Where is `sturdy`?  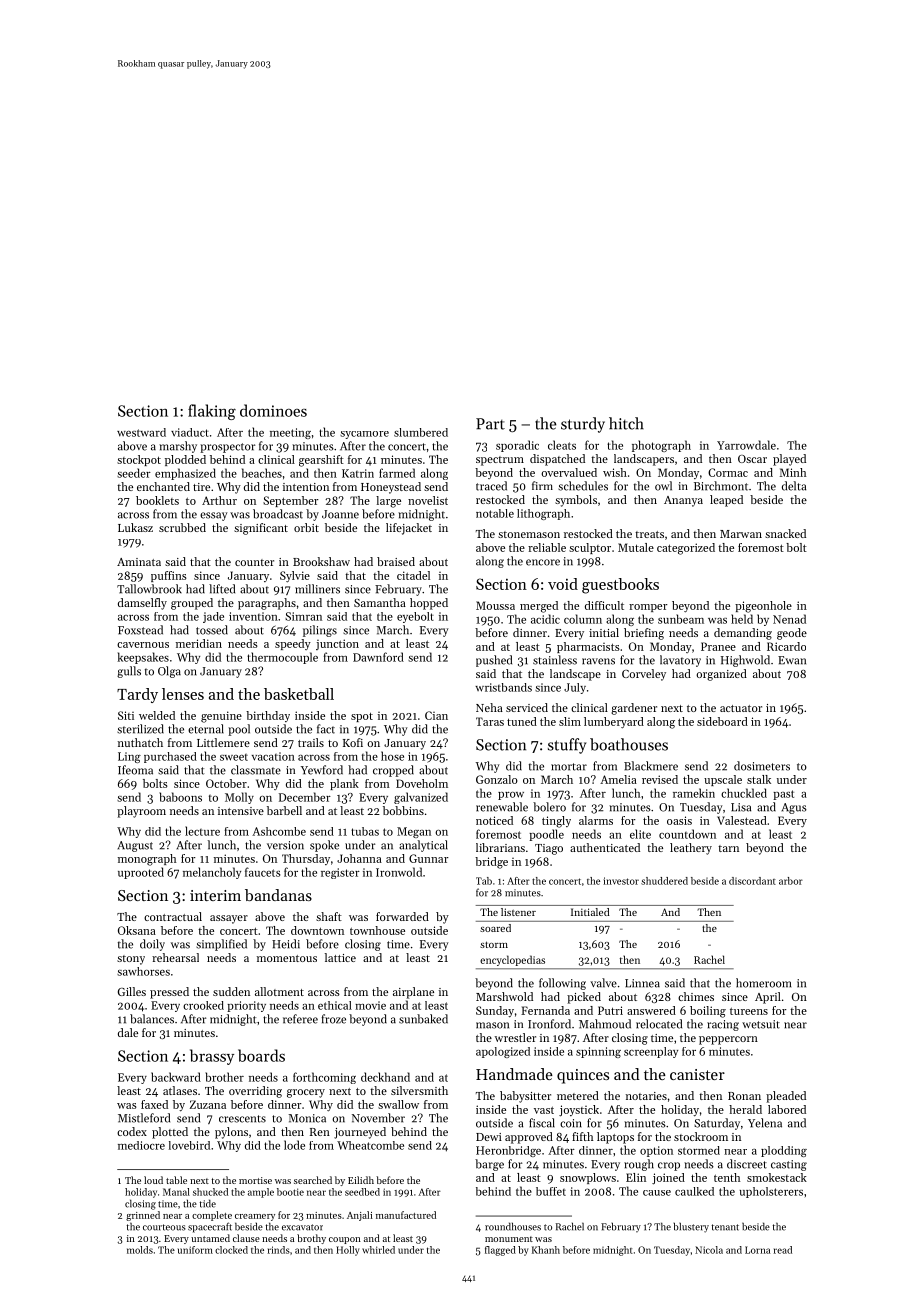
sturdy is located at coordinates (583, 425).
